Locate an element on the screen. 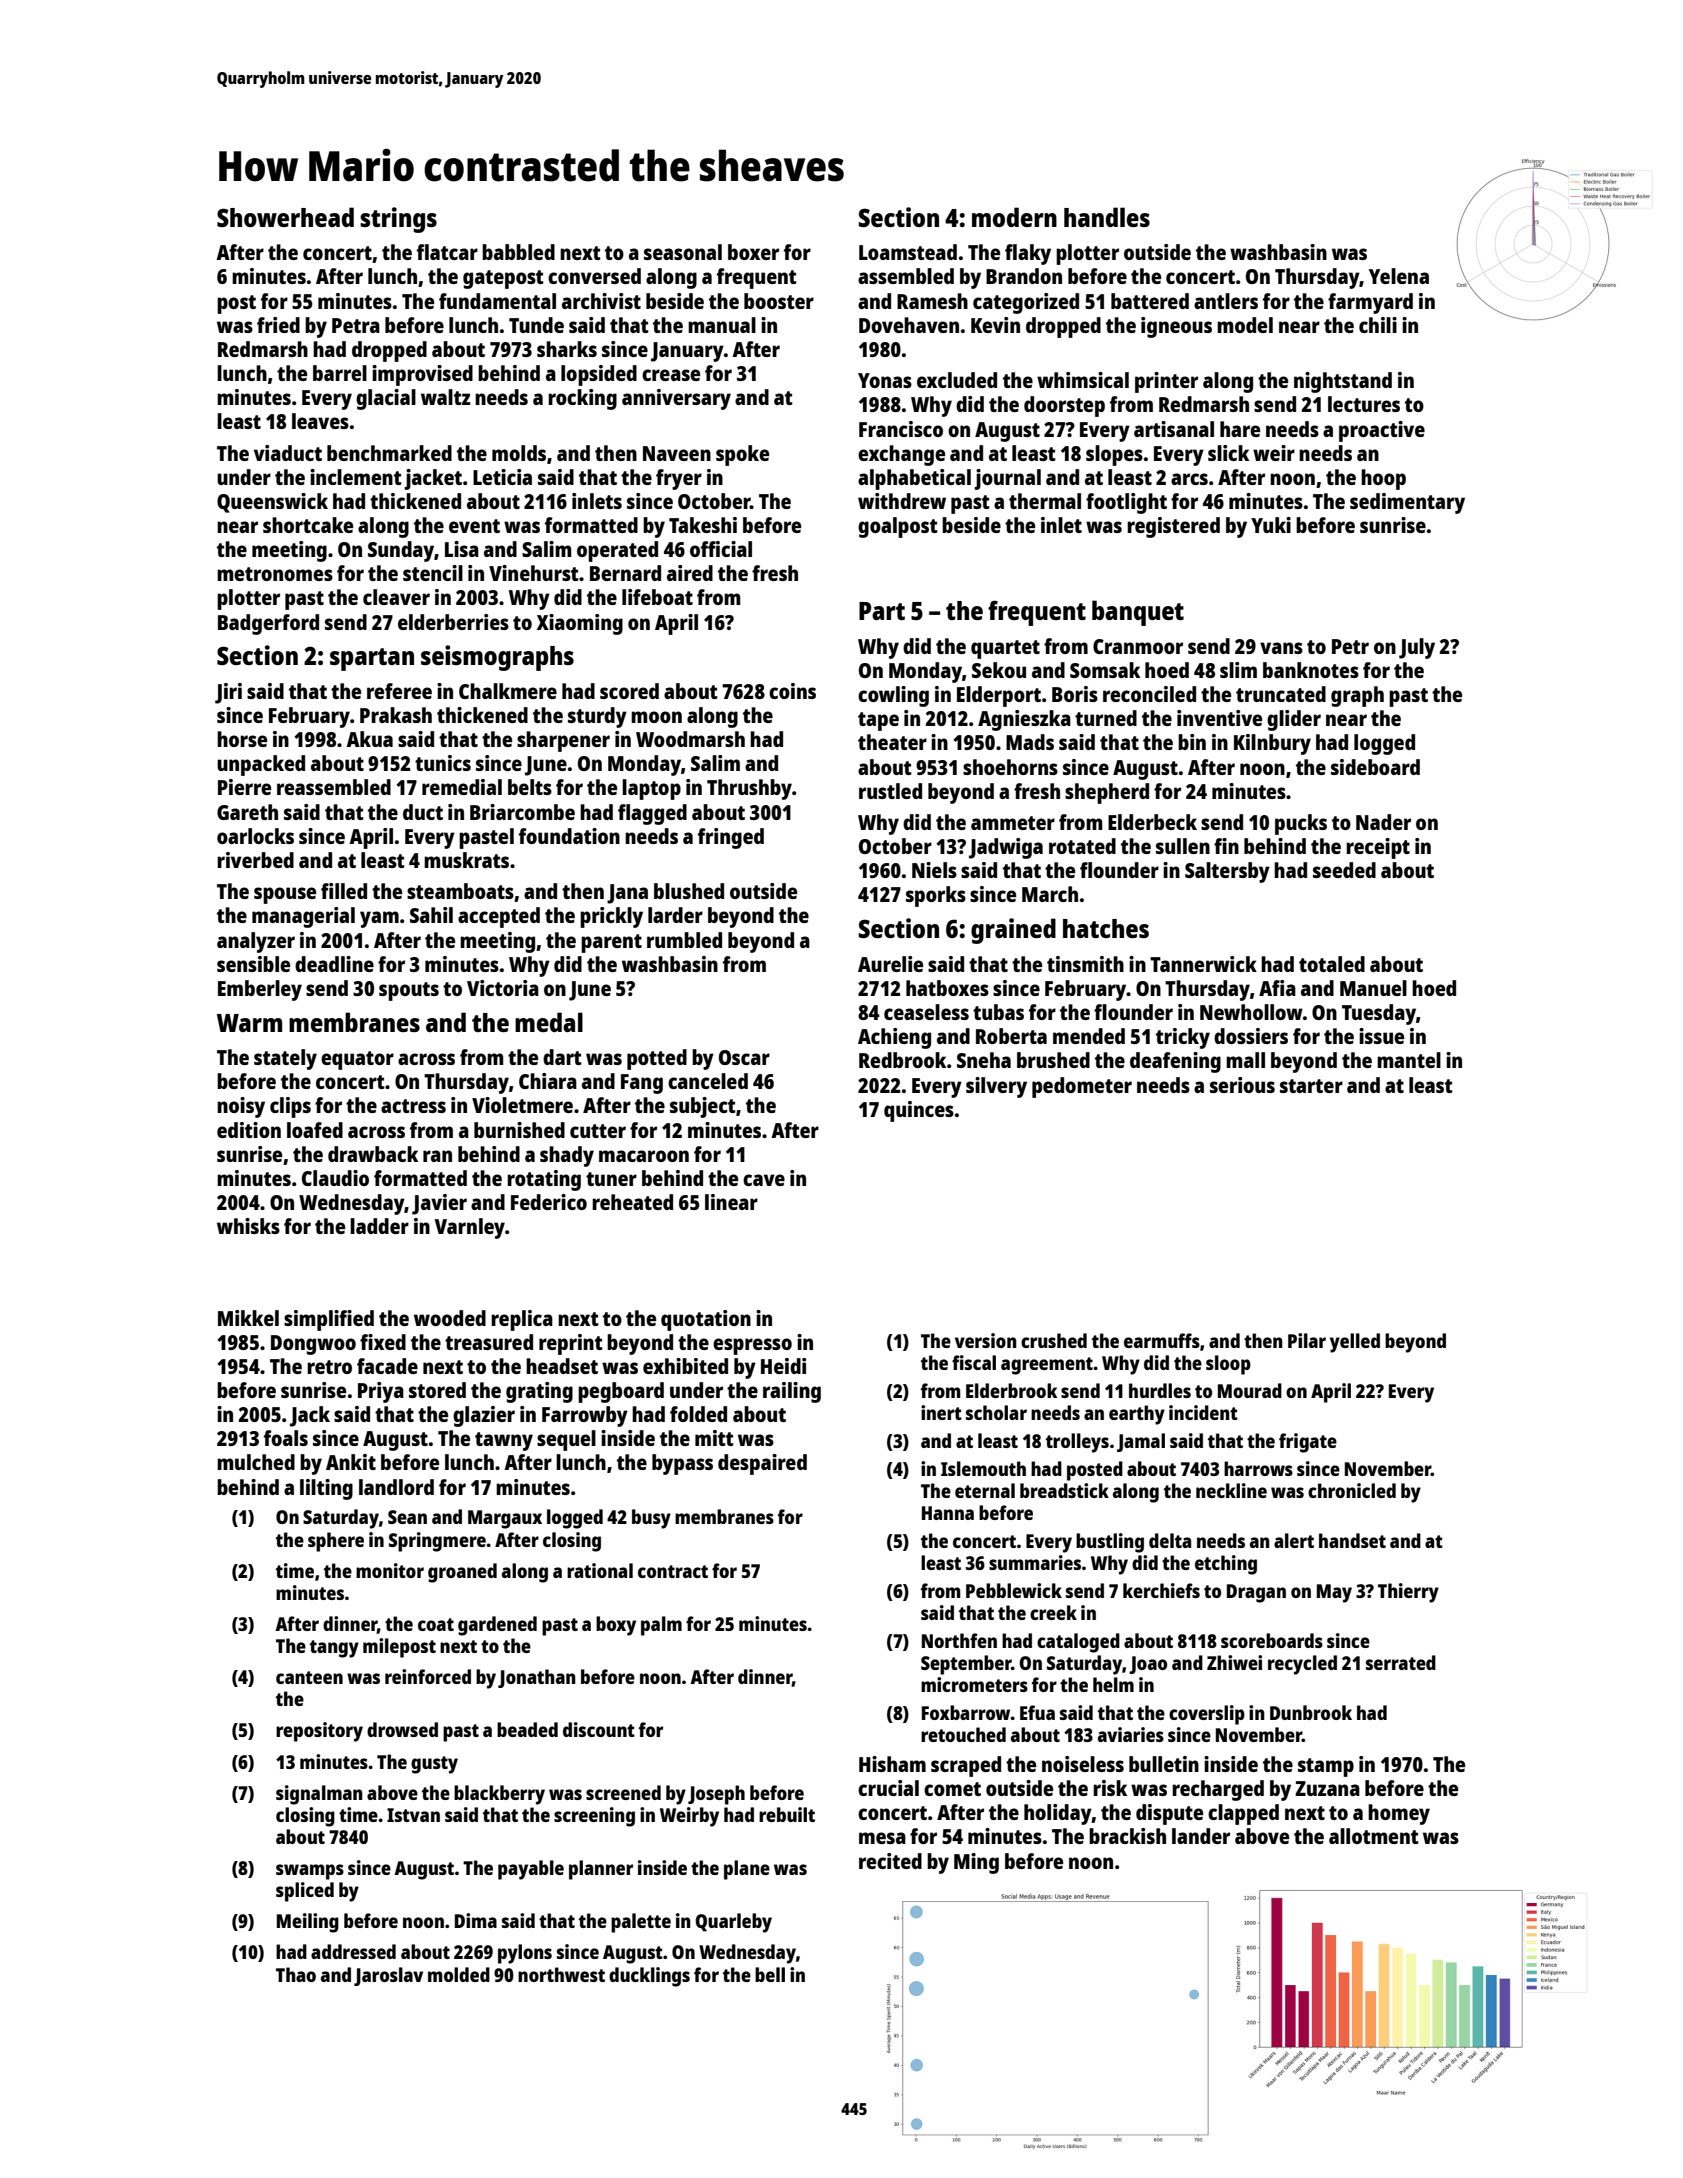  handles is located at coordinates (1107, 217).
